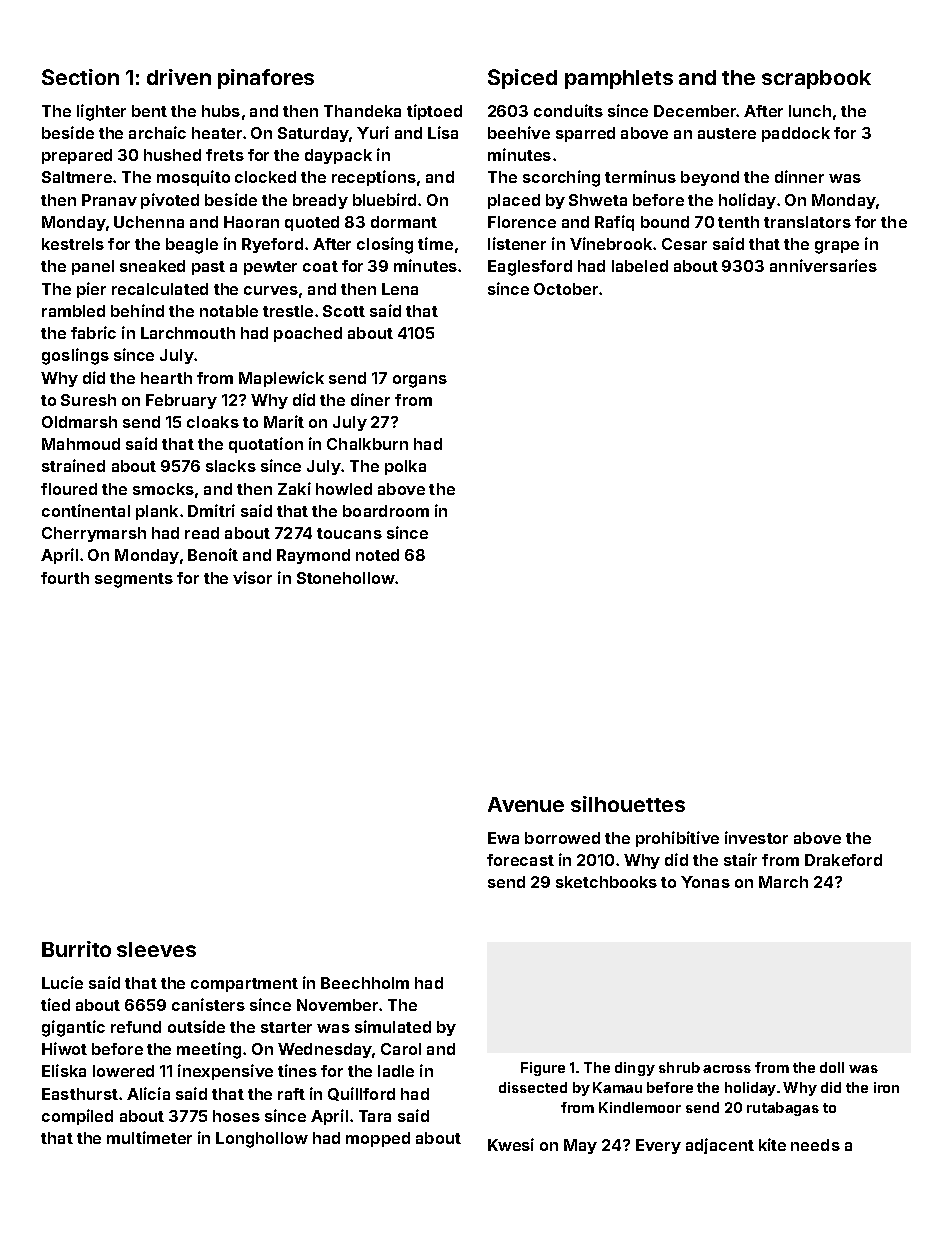 The width and height of the screenshot is (952, 1233). What do you see at coordinates (815, 1145) in the screenshot?
I see `needs` at bounding box center [815, 1145].
